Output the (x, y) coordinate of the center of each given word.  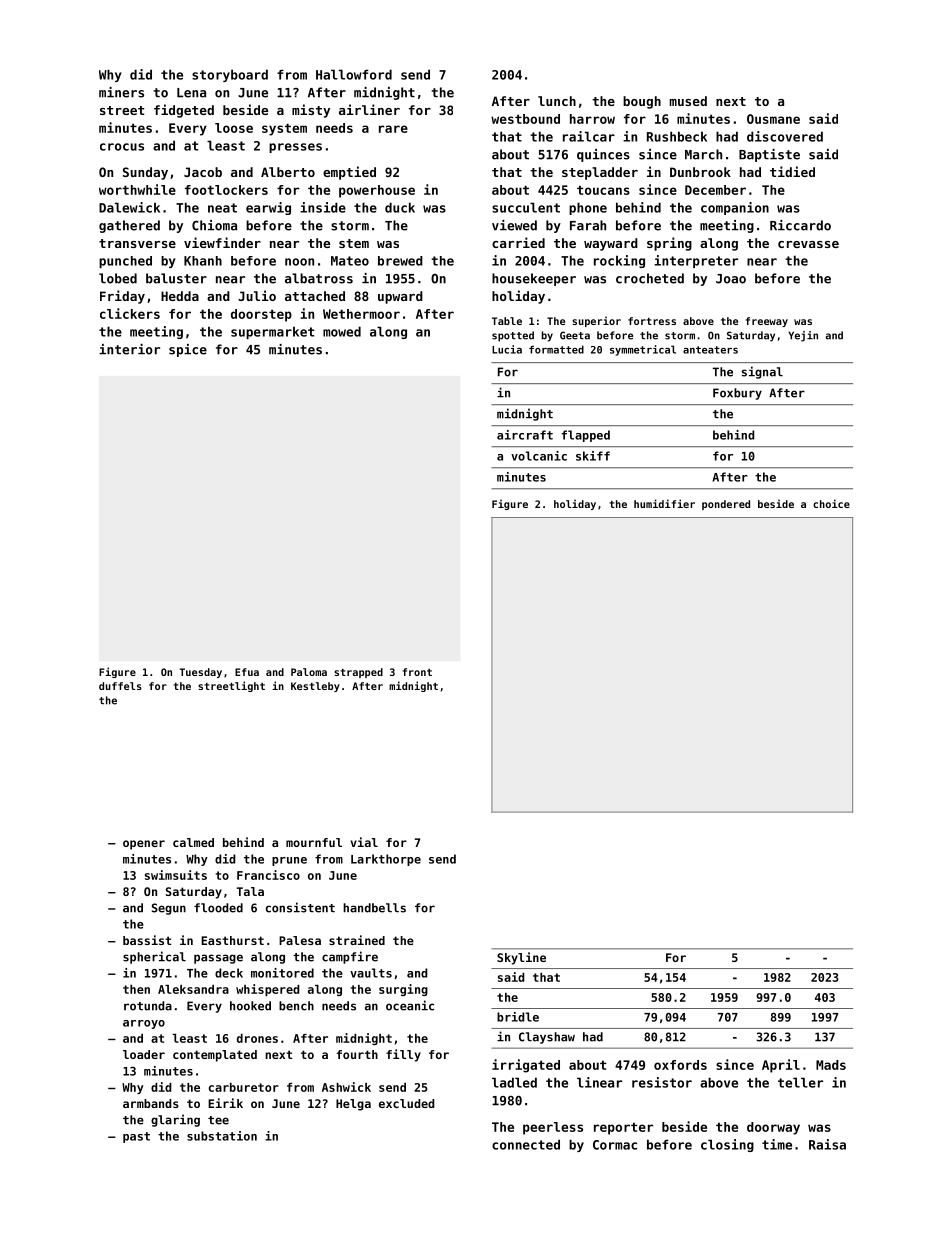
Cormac (615, 1145)
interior (129, 349)
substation (222, 1136)
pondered (726, 505)
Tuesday (201, 673)
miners (121, 92)
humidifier (664, 503)
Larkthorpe (386, 860)
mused (688, 101)
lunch (557, 101)
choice (831, 503)
